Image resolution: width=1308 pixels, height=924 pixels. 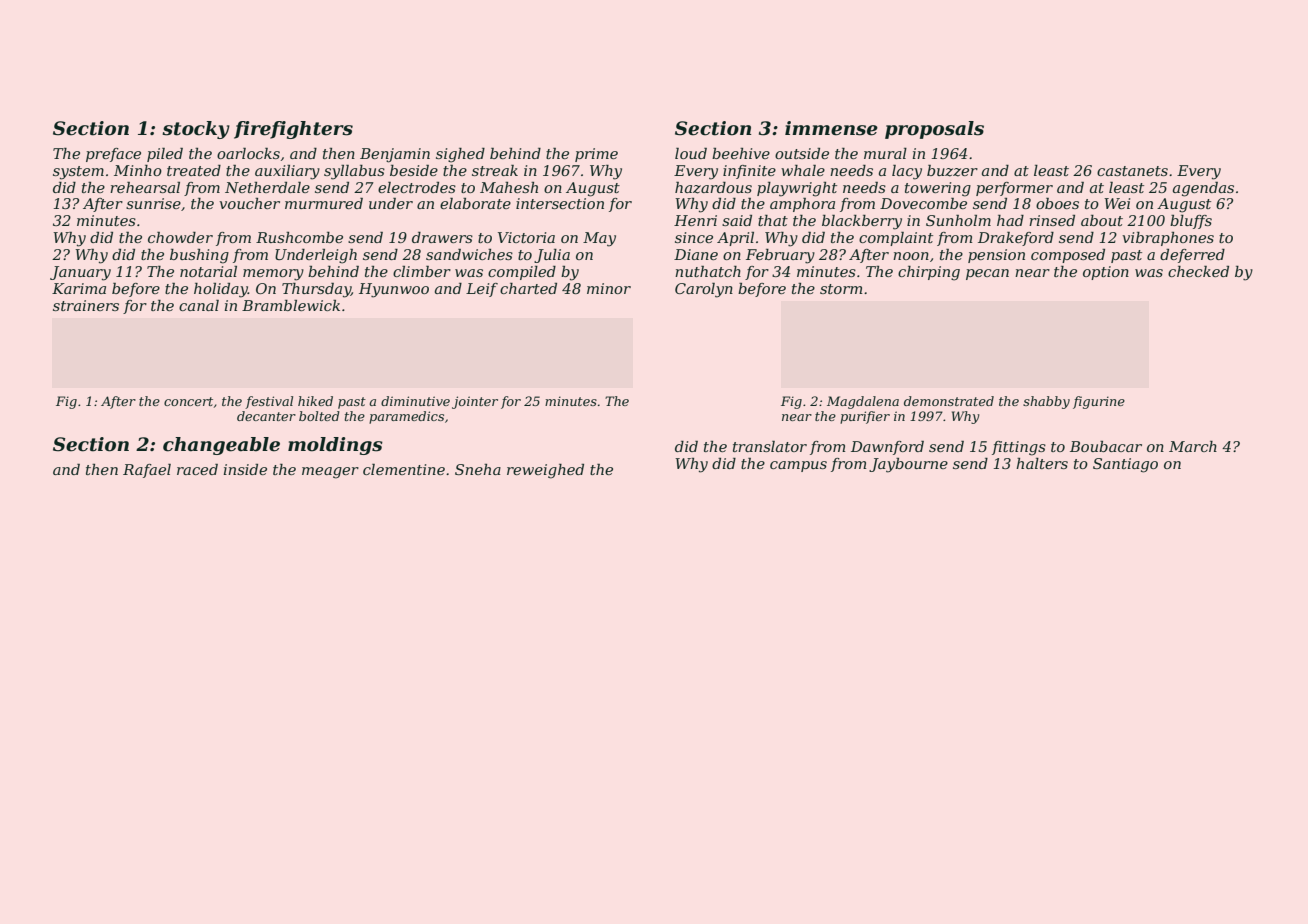 What do you see at coordinates (79, 288) in the screenshot?
I see `Karima` at bounding box center [79, 288].
